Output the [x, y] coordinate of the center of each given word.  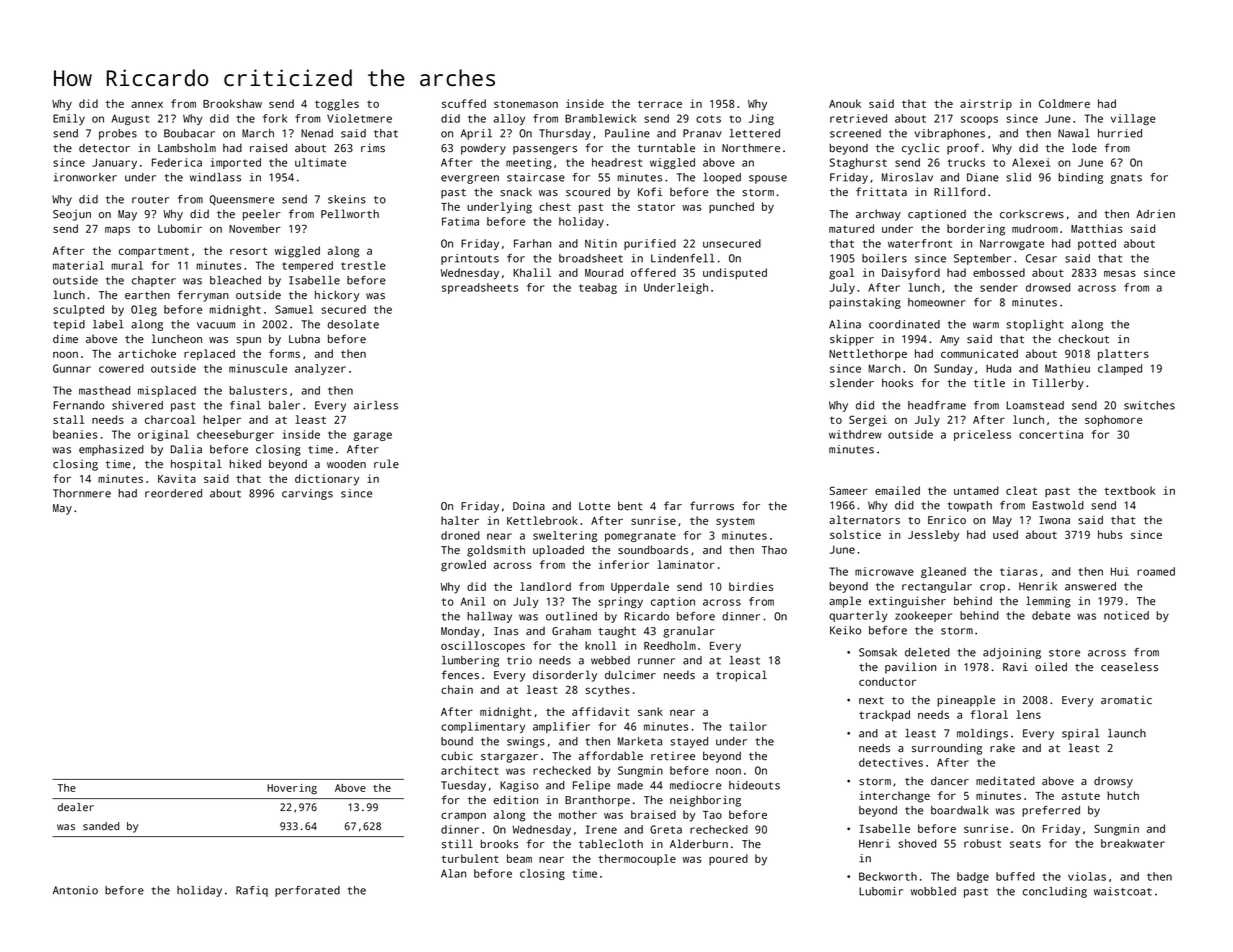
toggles [337, 105]
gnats [1126, 179]
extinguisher [907, 602]
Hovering [292, 789]
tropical [741, 676]
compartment [154, 252]
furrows [712, 506]
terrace [660, 104]
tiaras [1018, 571]
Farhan [532, 243]
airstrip [986, 104]
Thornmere [82, 493]
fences [460, 675]
